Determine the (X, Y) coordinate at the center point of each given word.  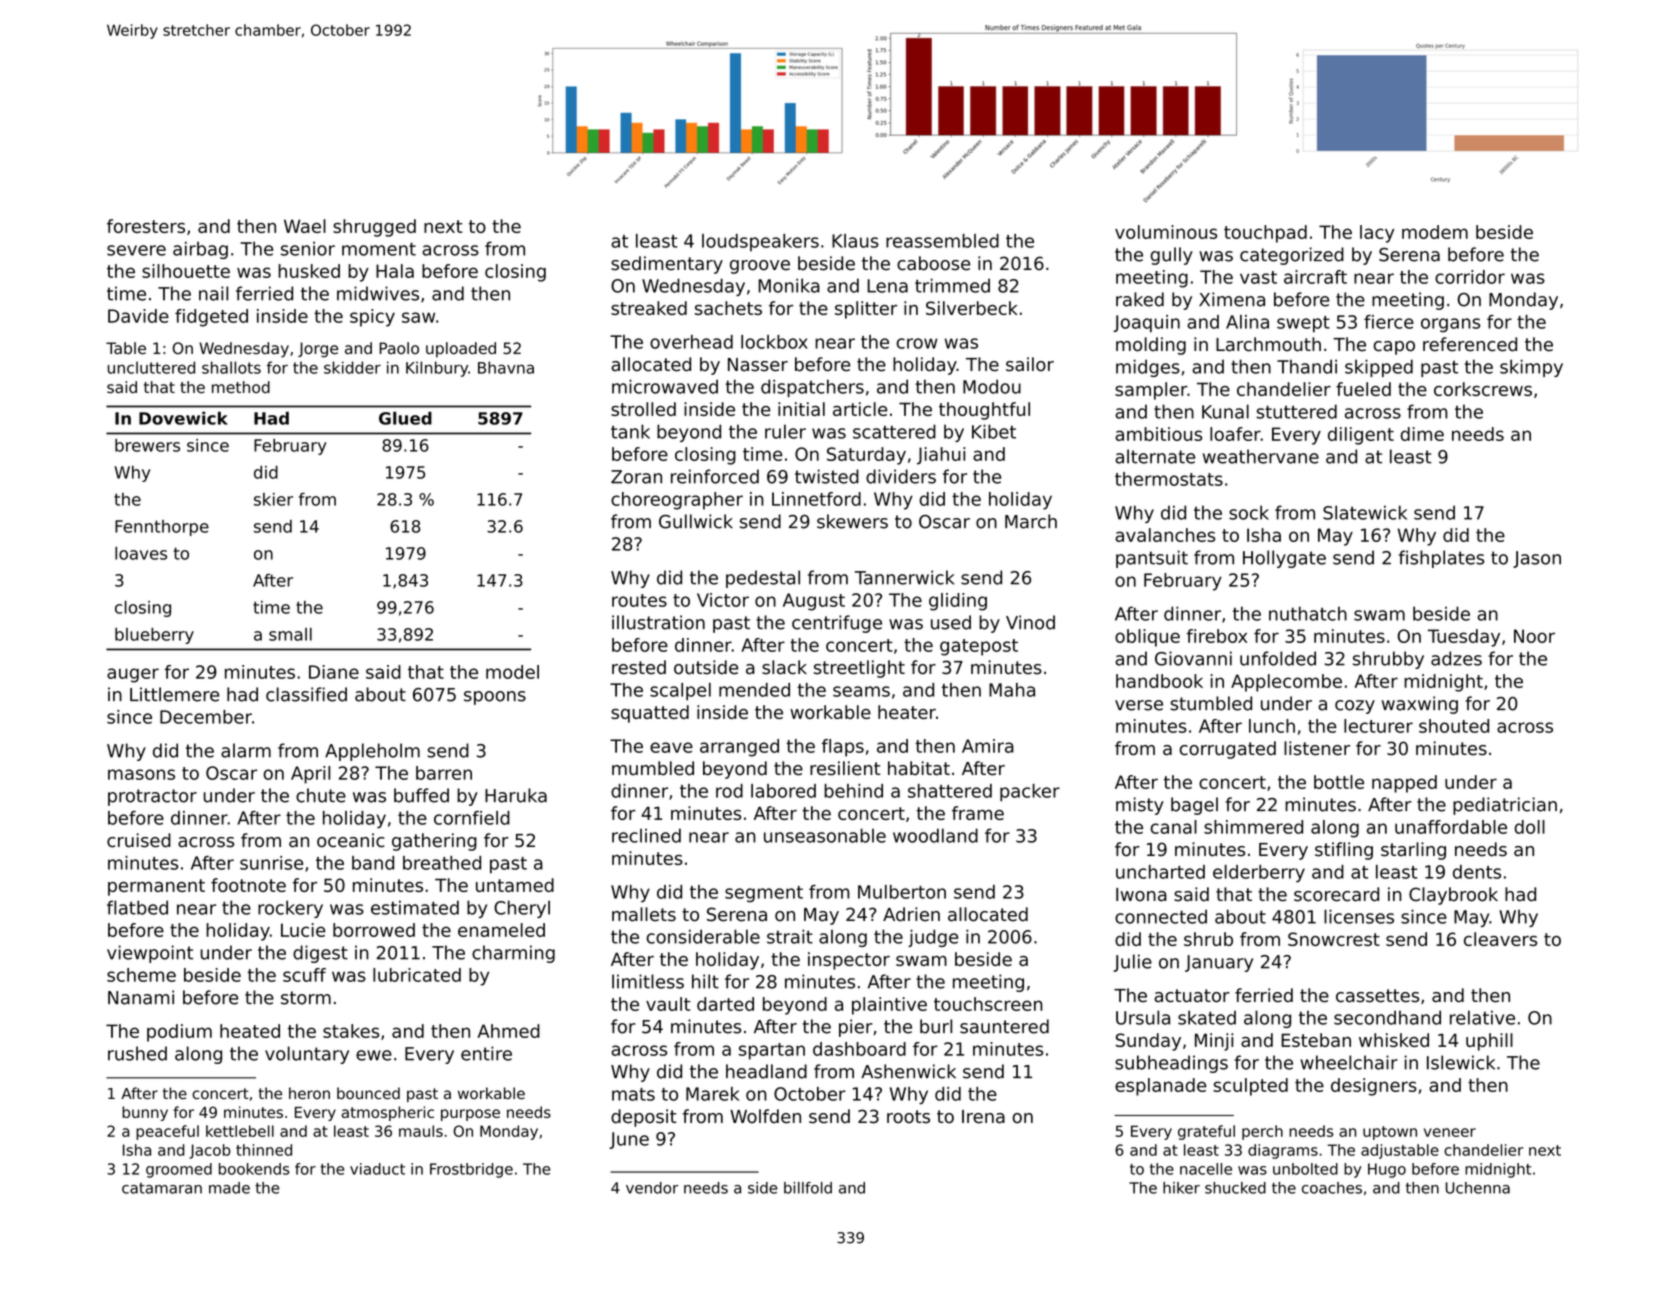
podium (179, 1033)
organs (1450, 325)
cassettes (1377, 996)
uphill (1489, 1042)
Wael (305, 226)
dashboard (859, 1049)
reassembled (942, 241)
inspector (849, 961)
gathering (434, 842)
